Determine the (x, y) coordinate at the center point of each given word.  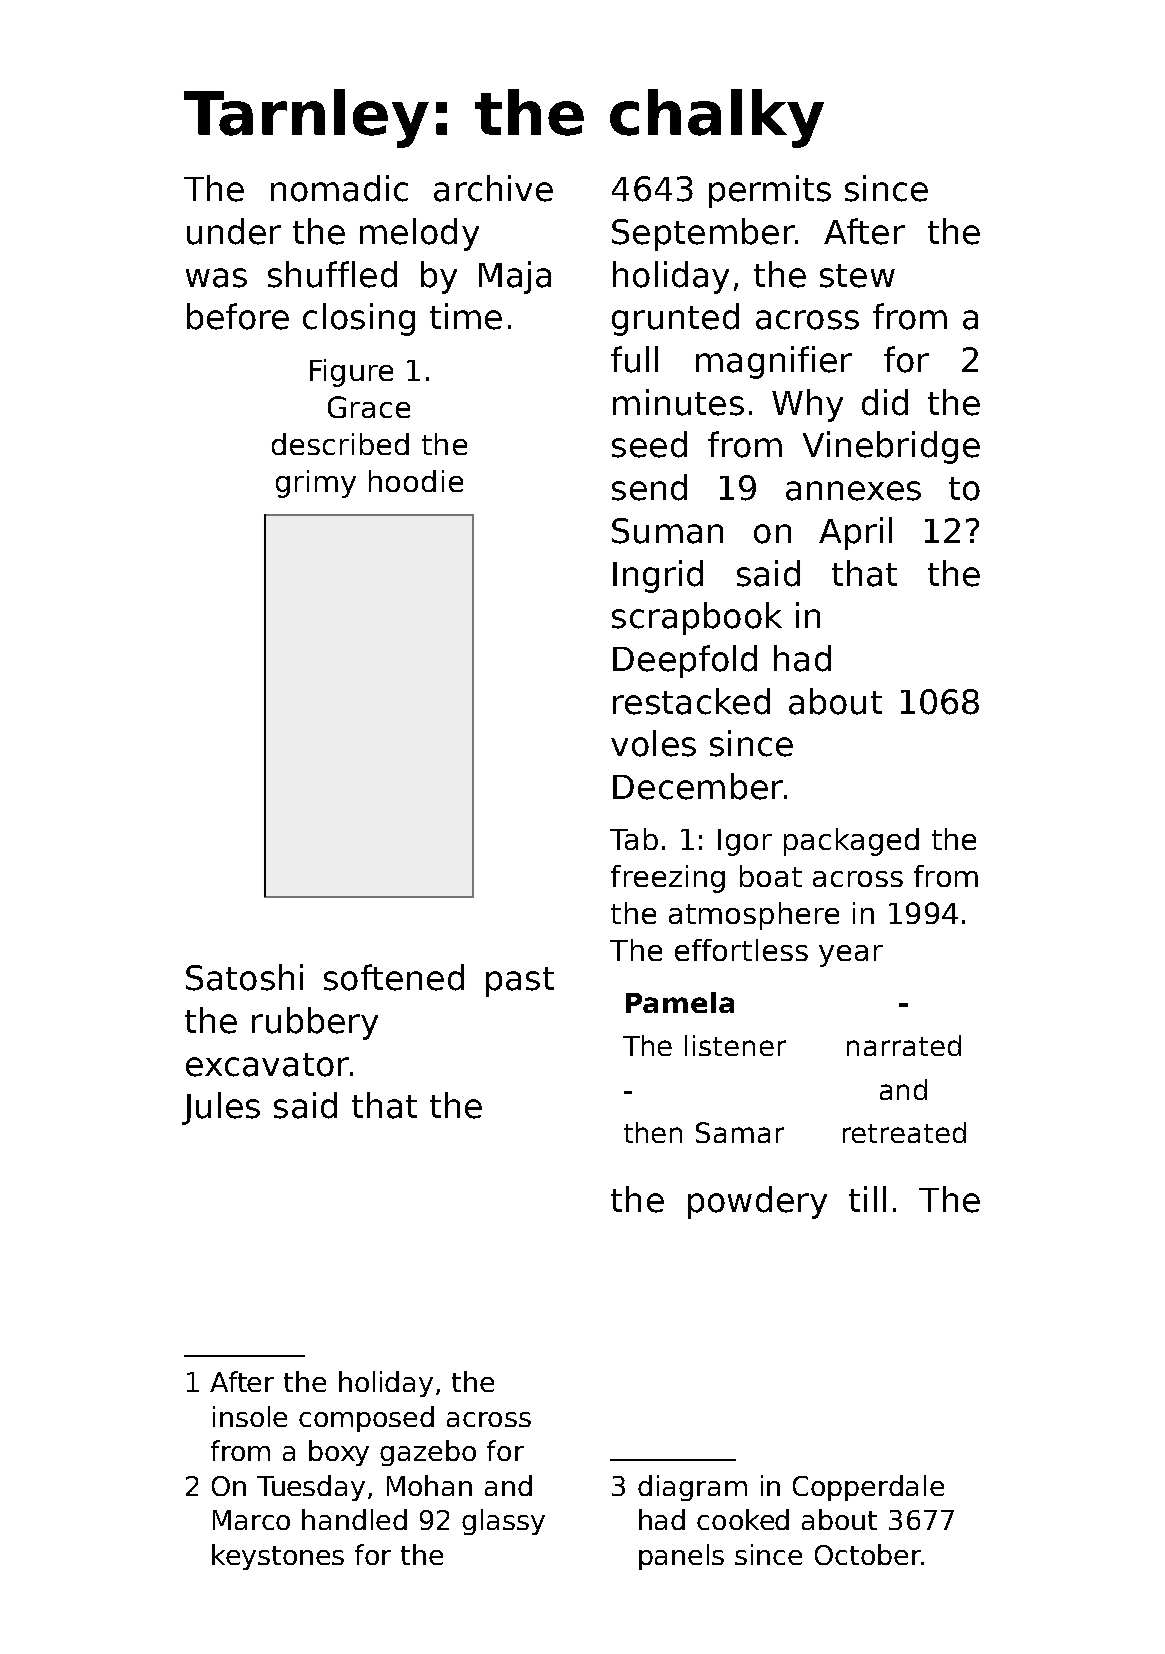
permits (770, 191)
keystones (278, 1557)
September (703, 234)
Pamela (680, 1002)
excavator (267, 1065)
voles (653, 743)
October (868, 1554)
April (855, 533)
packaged (851, 842)
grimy (316, 484)
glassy (503, 1522)
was (216, 278)
